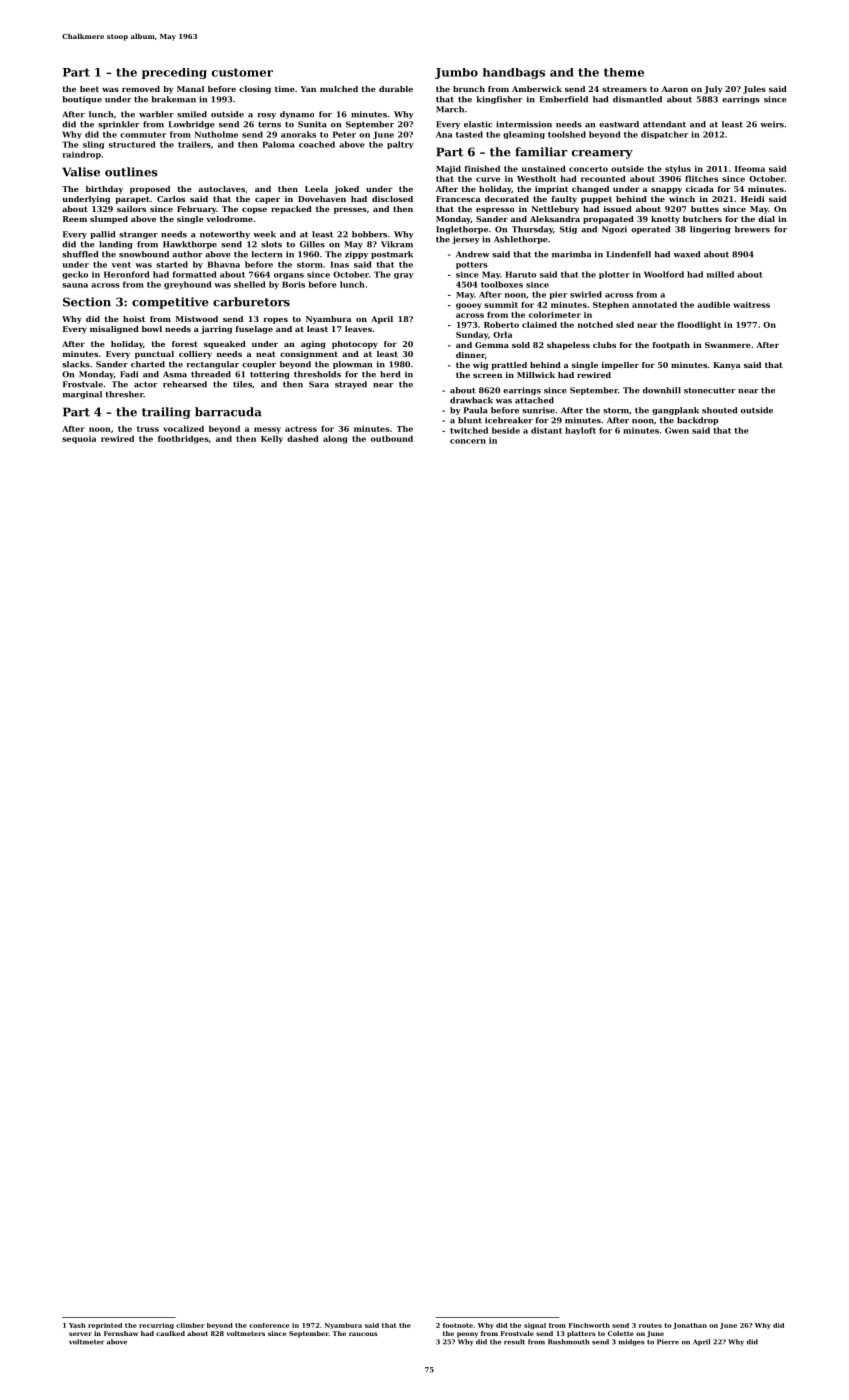  What do you see at coordinates (677, 430) in the document?
I see `Gwen` at bounding box center [677, 430].
